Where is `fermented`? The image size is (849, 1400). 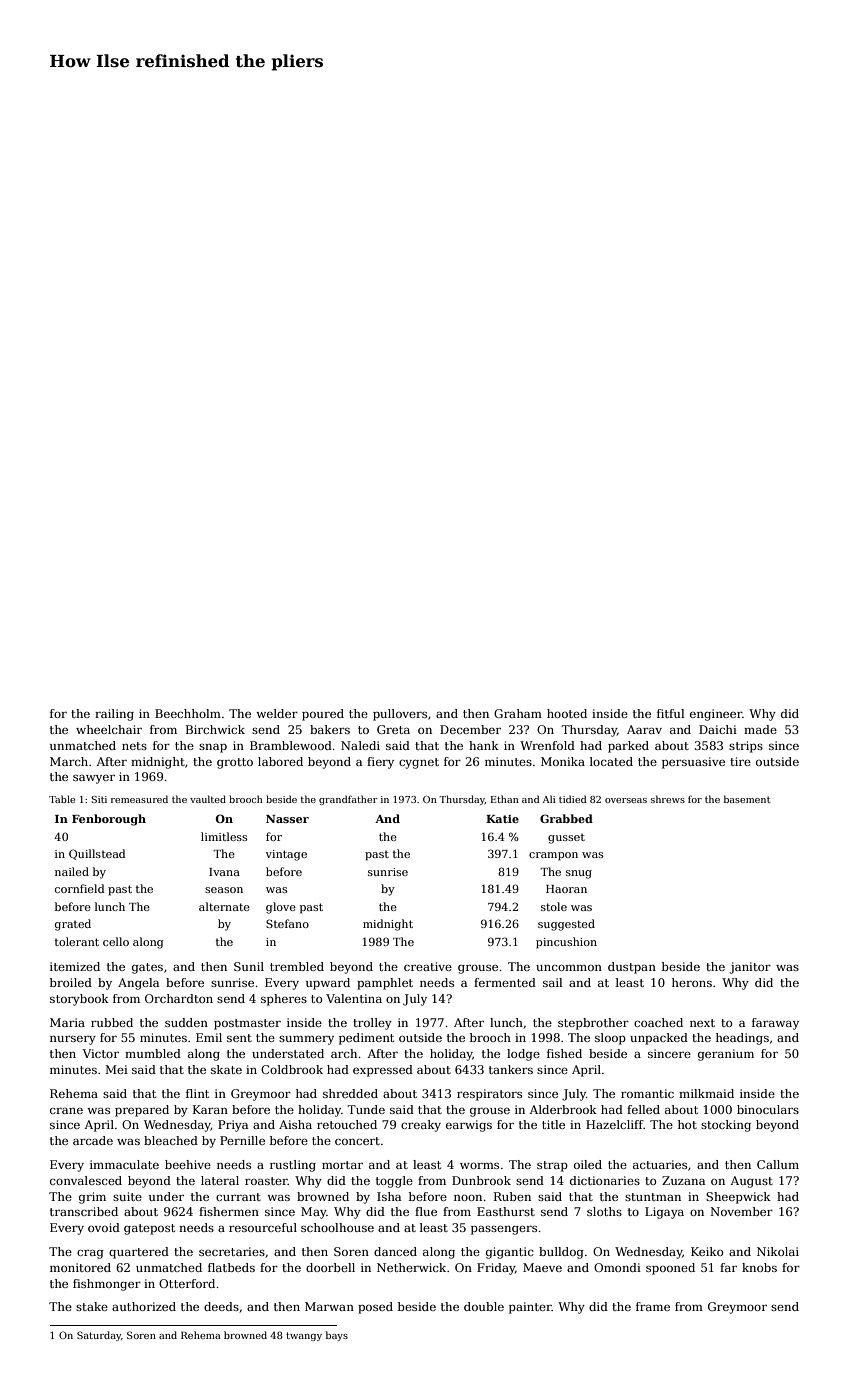
fermented is located at coordinates (505, 982).
